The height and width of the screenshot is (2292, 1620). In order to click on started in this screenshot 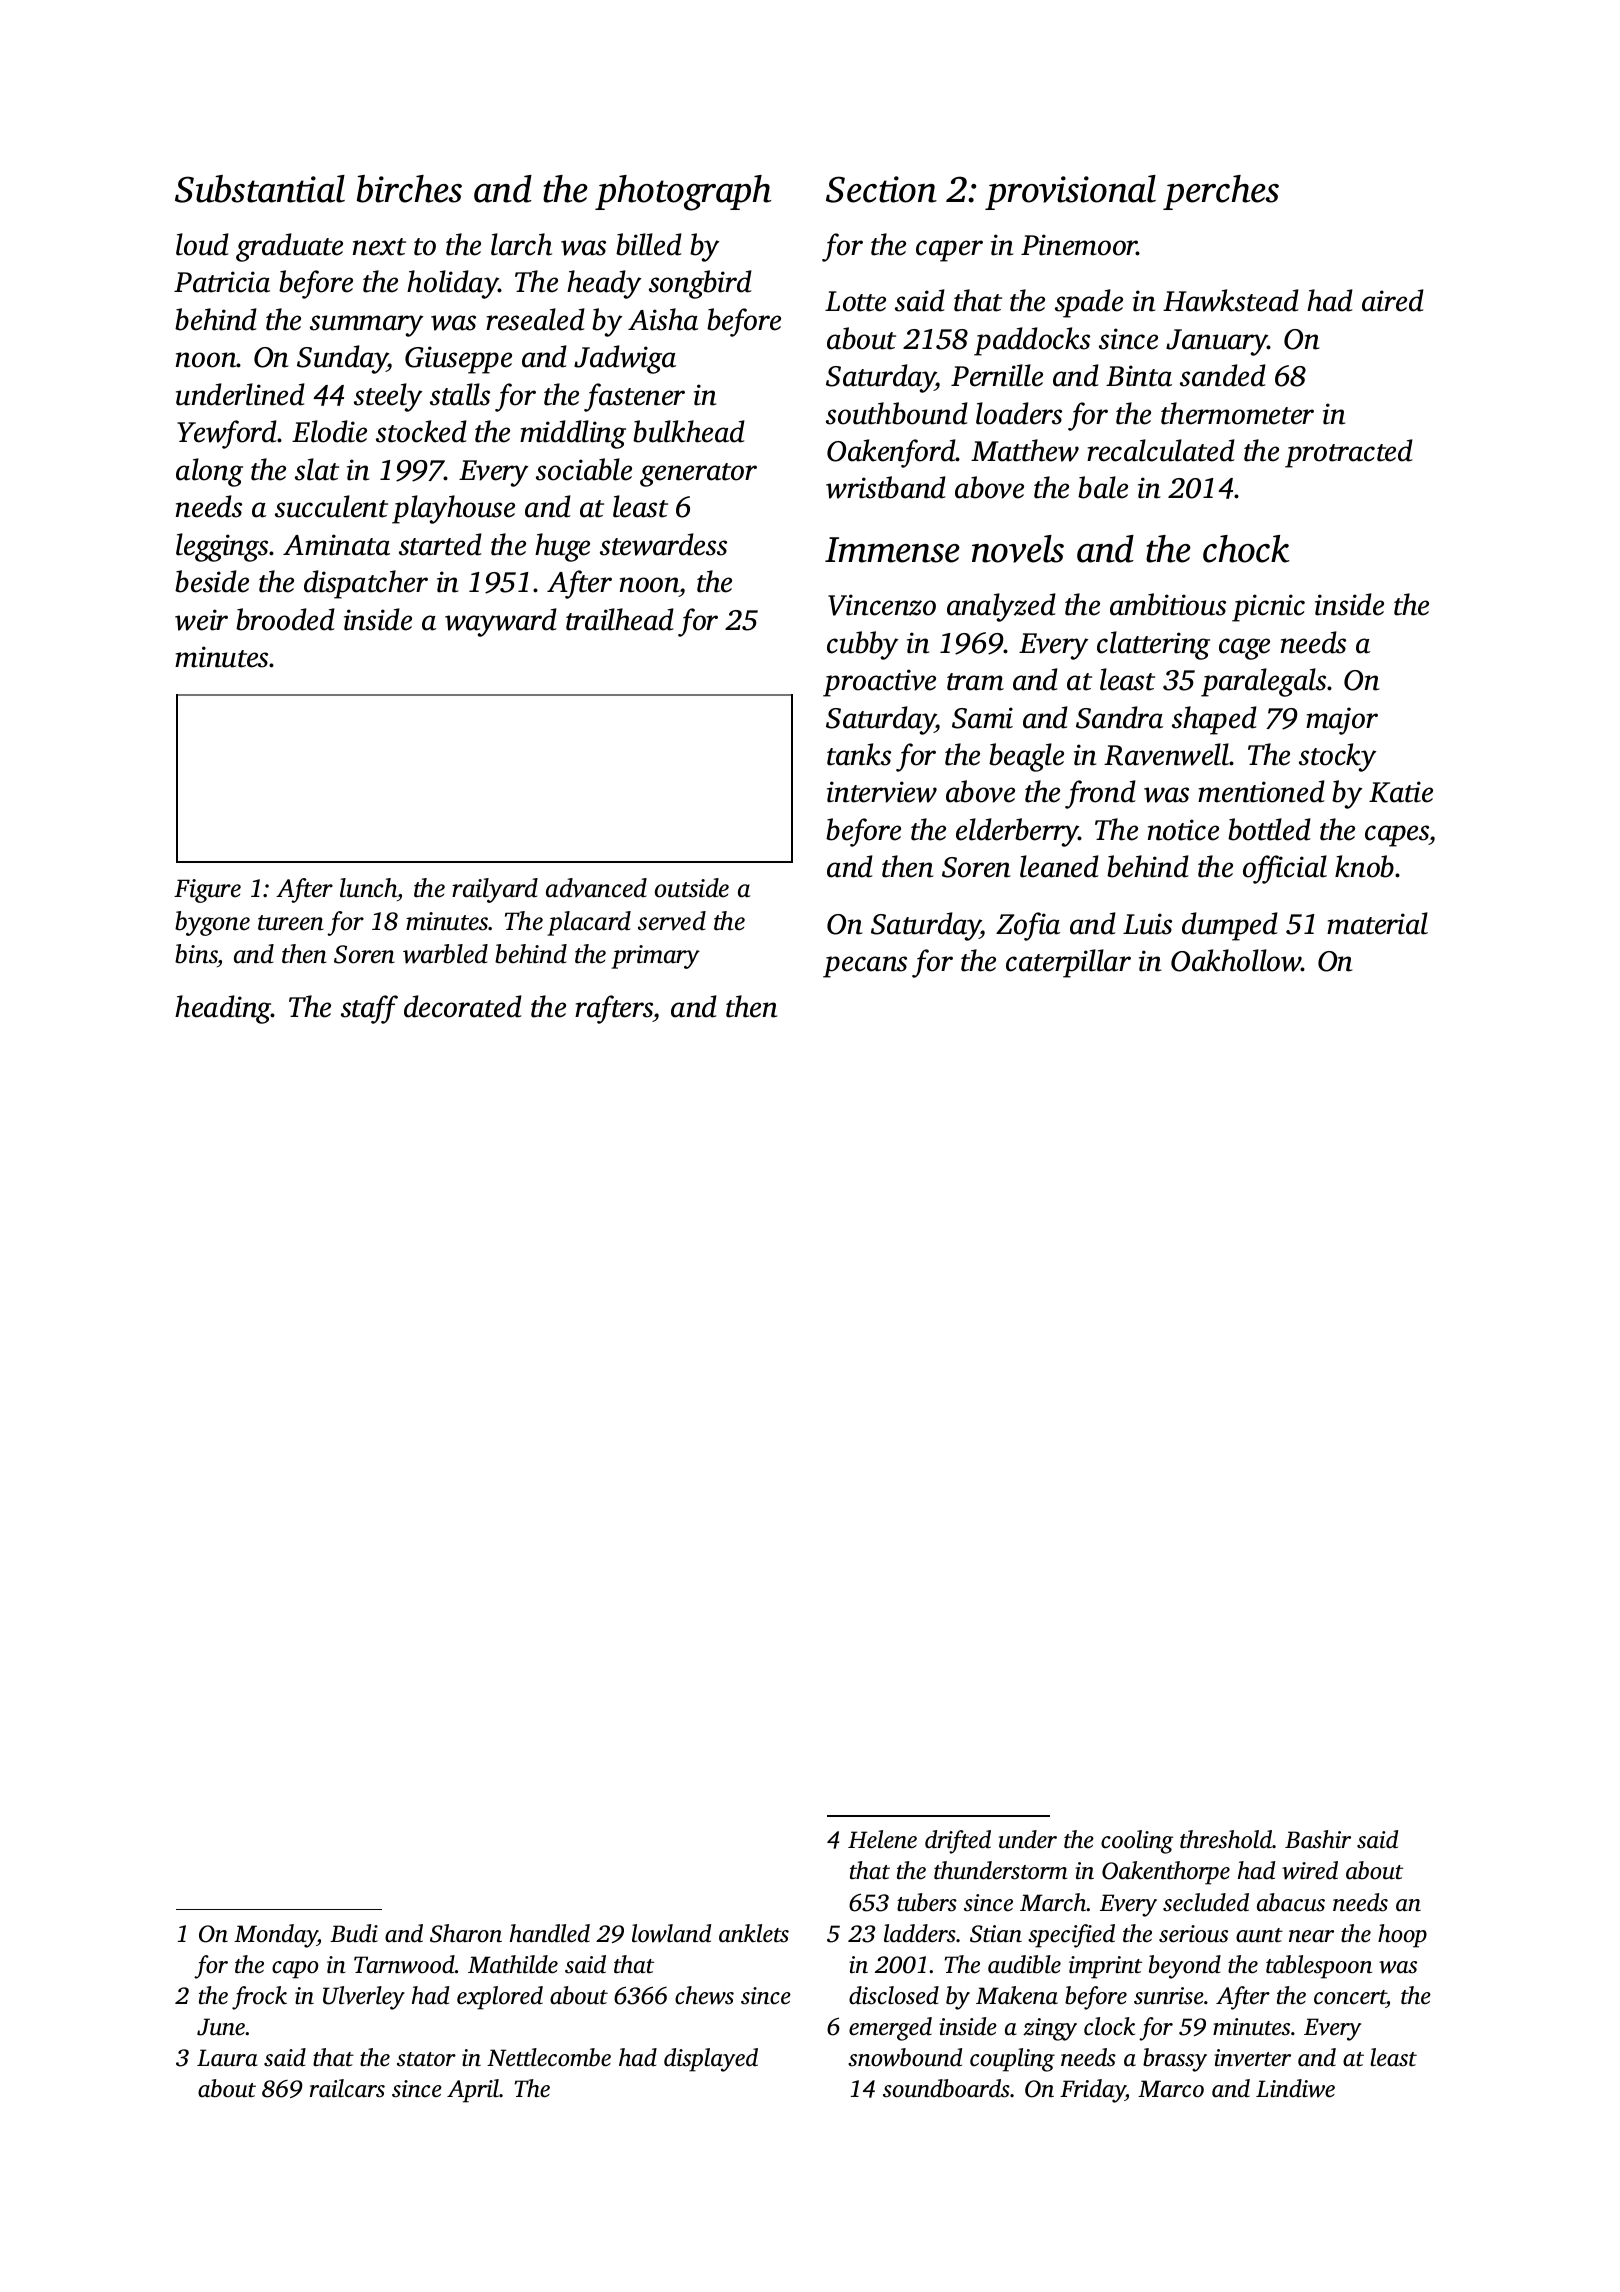, I will do `click(440, 544)`.
